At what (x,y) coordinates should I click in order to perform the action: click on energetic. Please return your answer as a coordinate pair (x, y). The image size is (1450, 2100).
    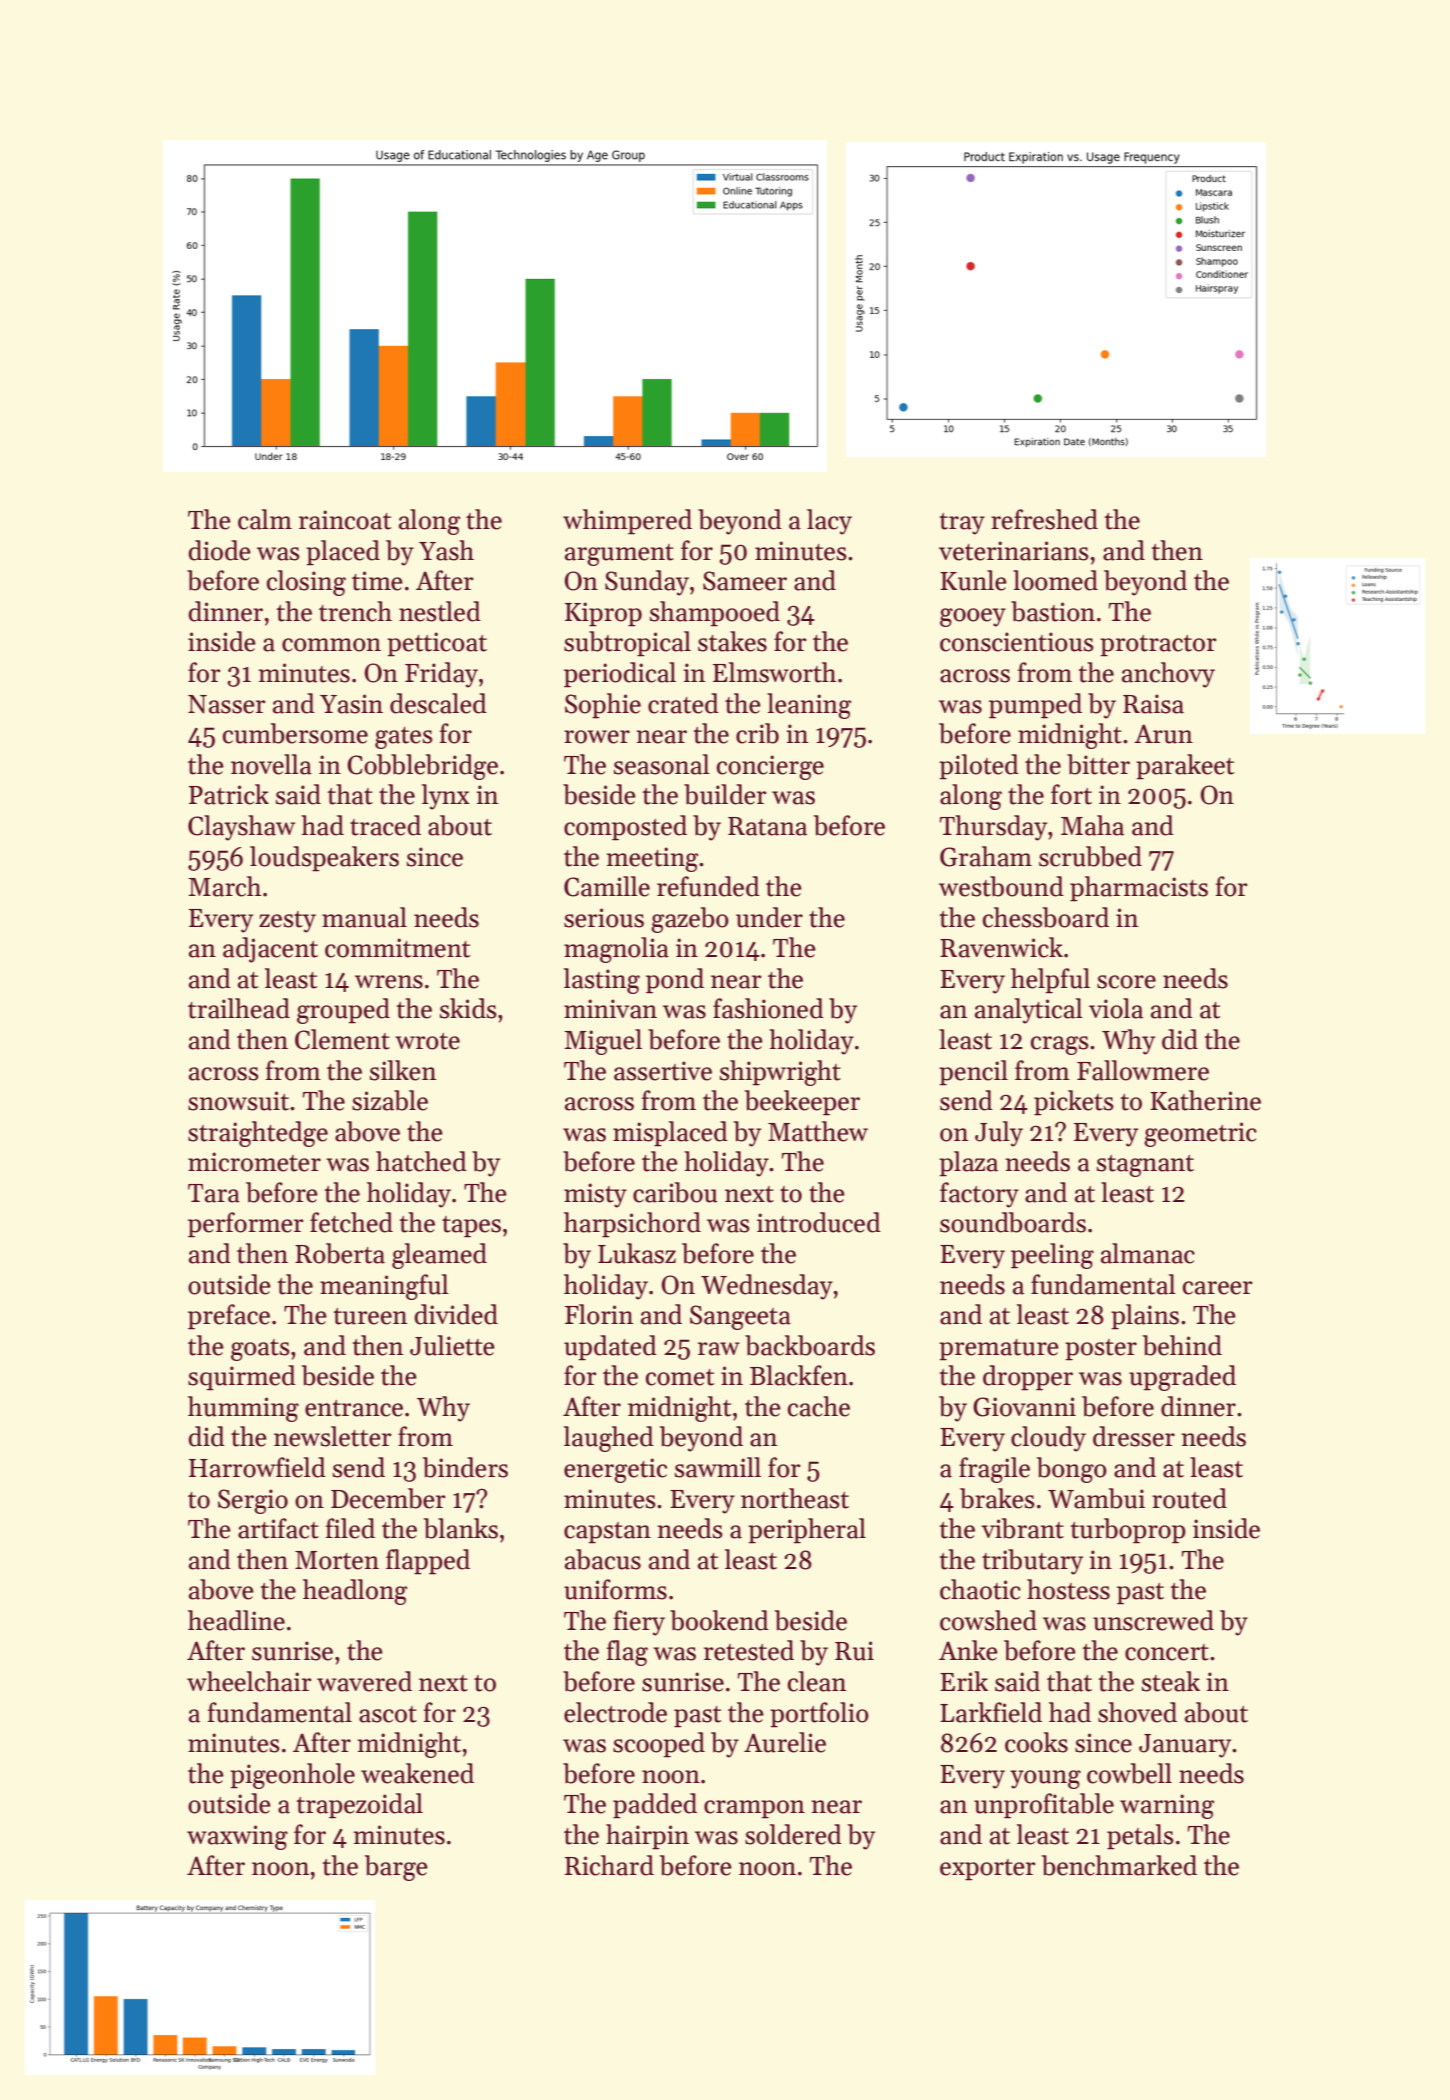
    Looking at the image, I should click on (615, 1470).
